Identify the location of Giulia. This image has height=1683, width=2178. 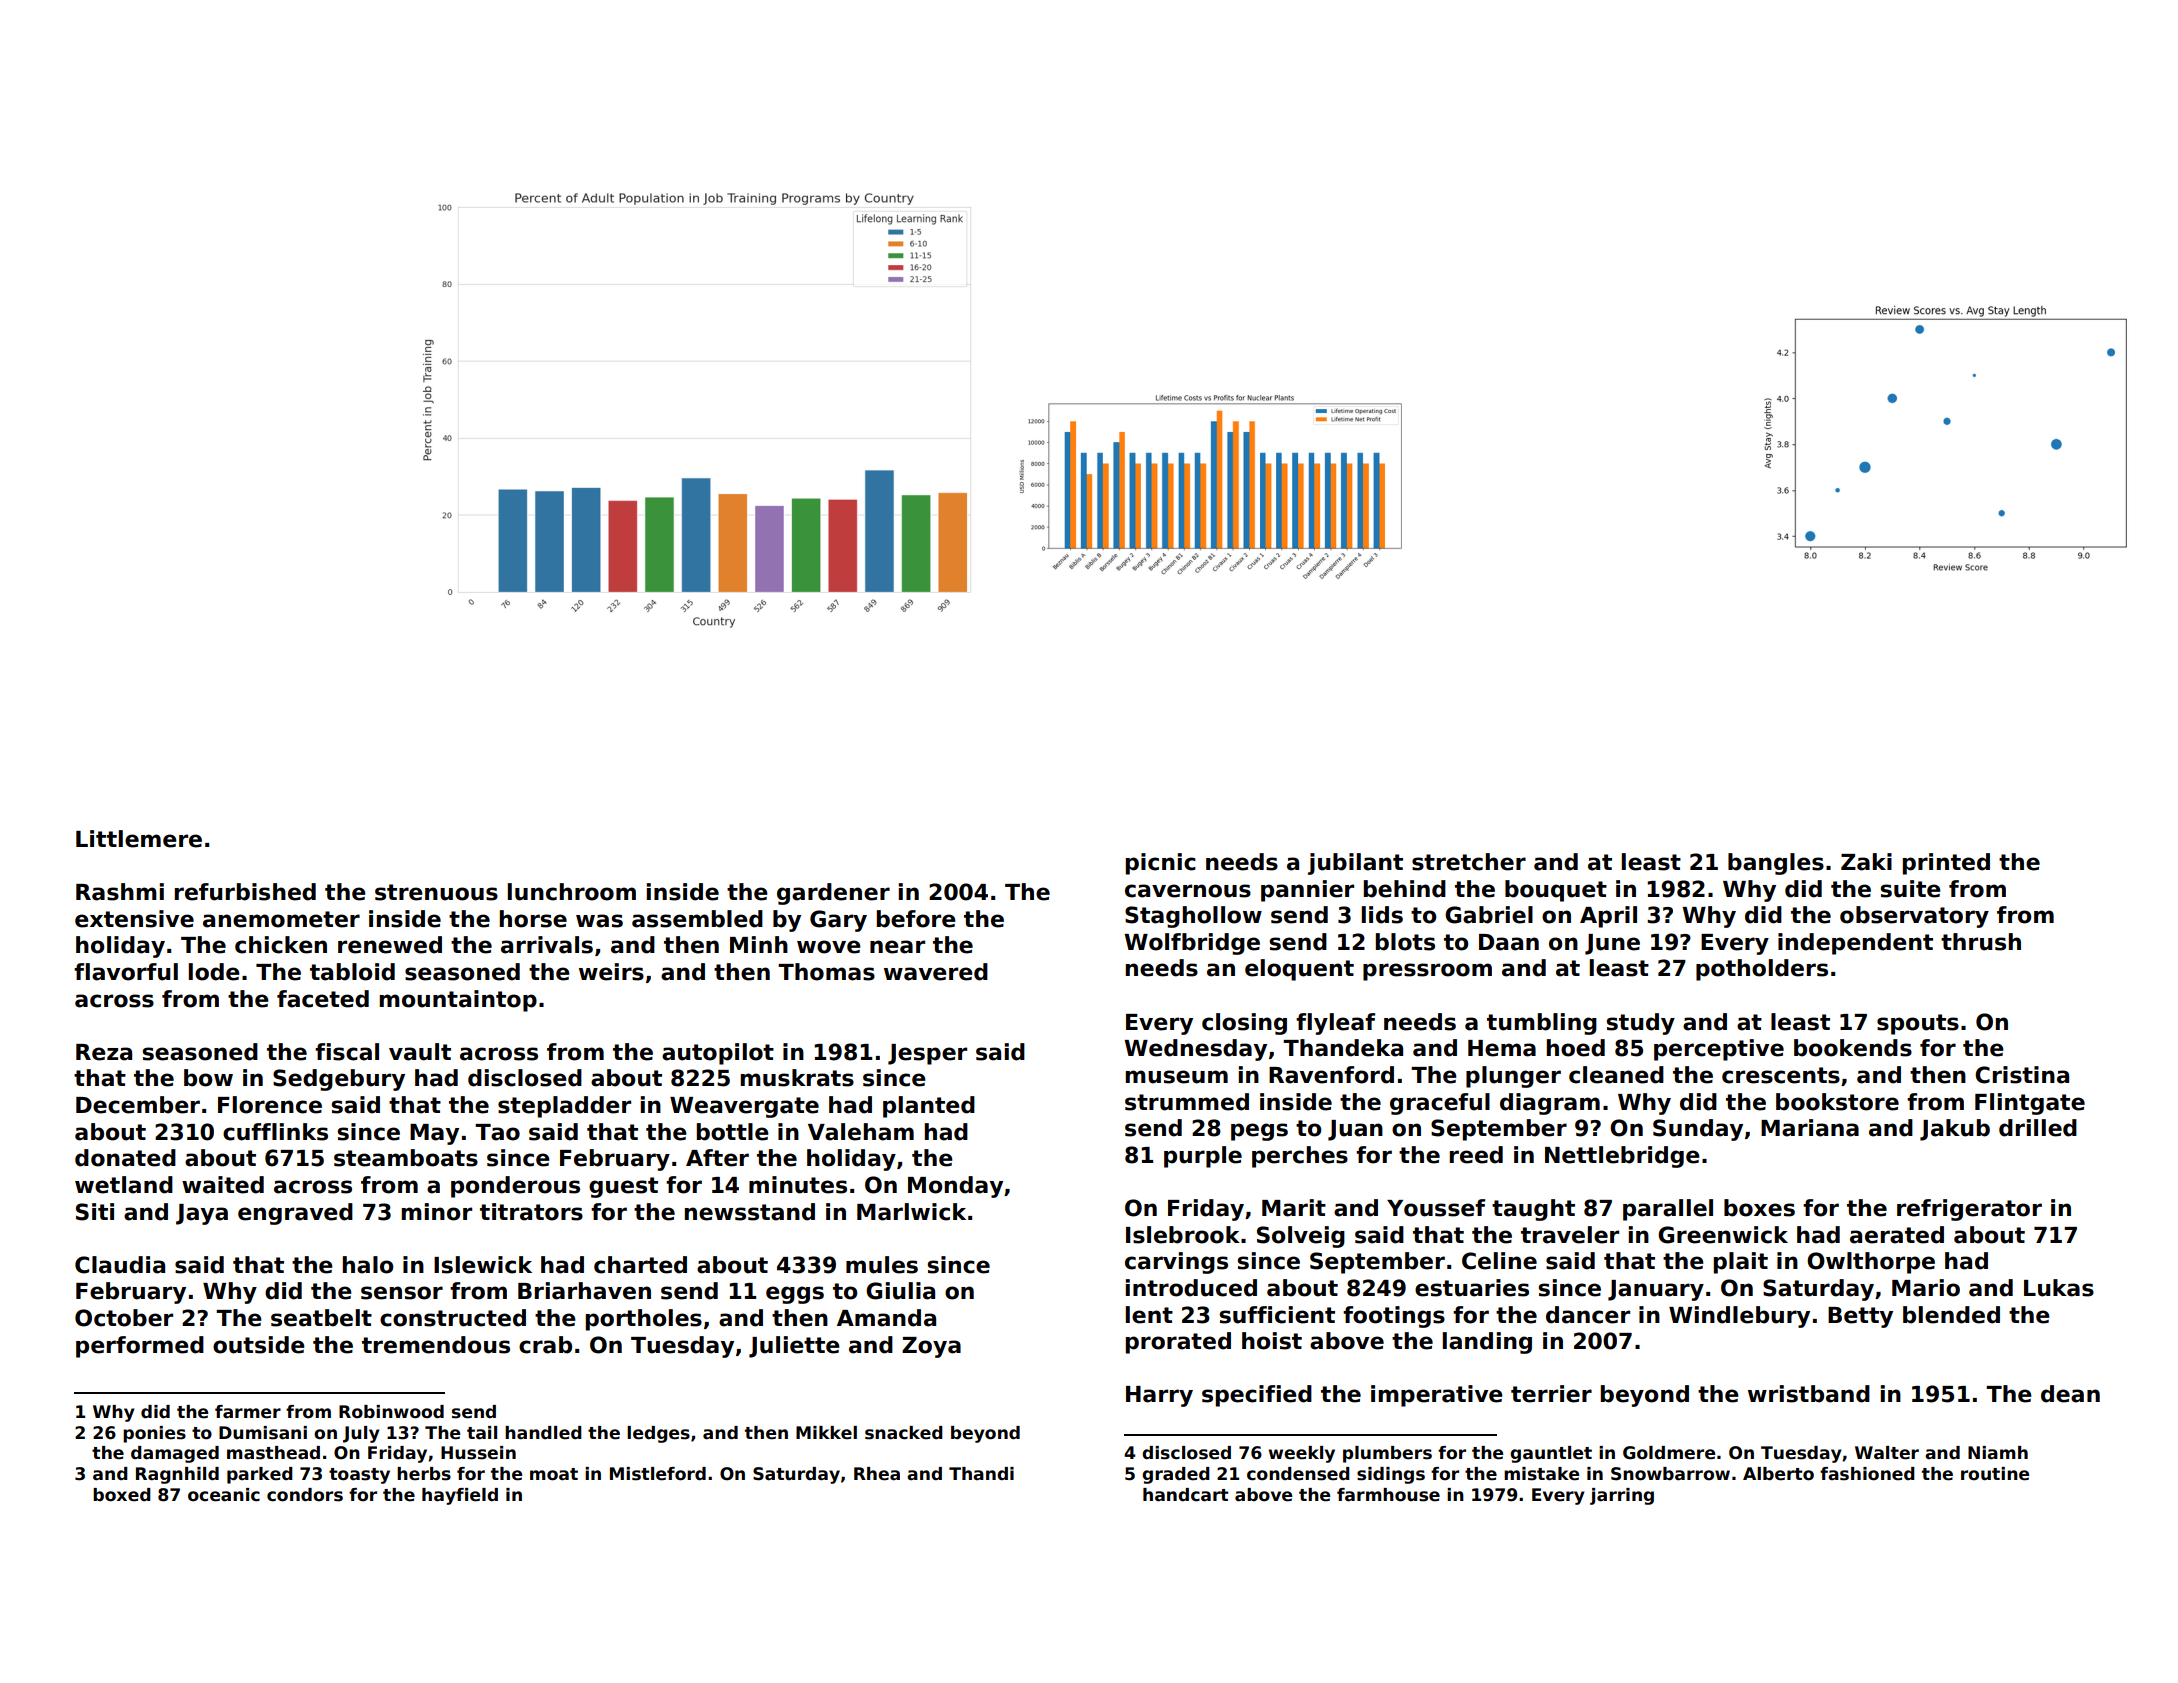
(900, 1291).
